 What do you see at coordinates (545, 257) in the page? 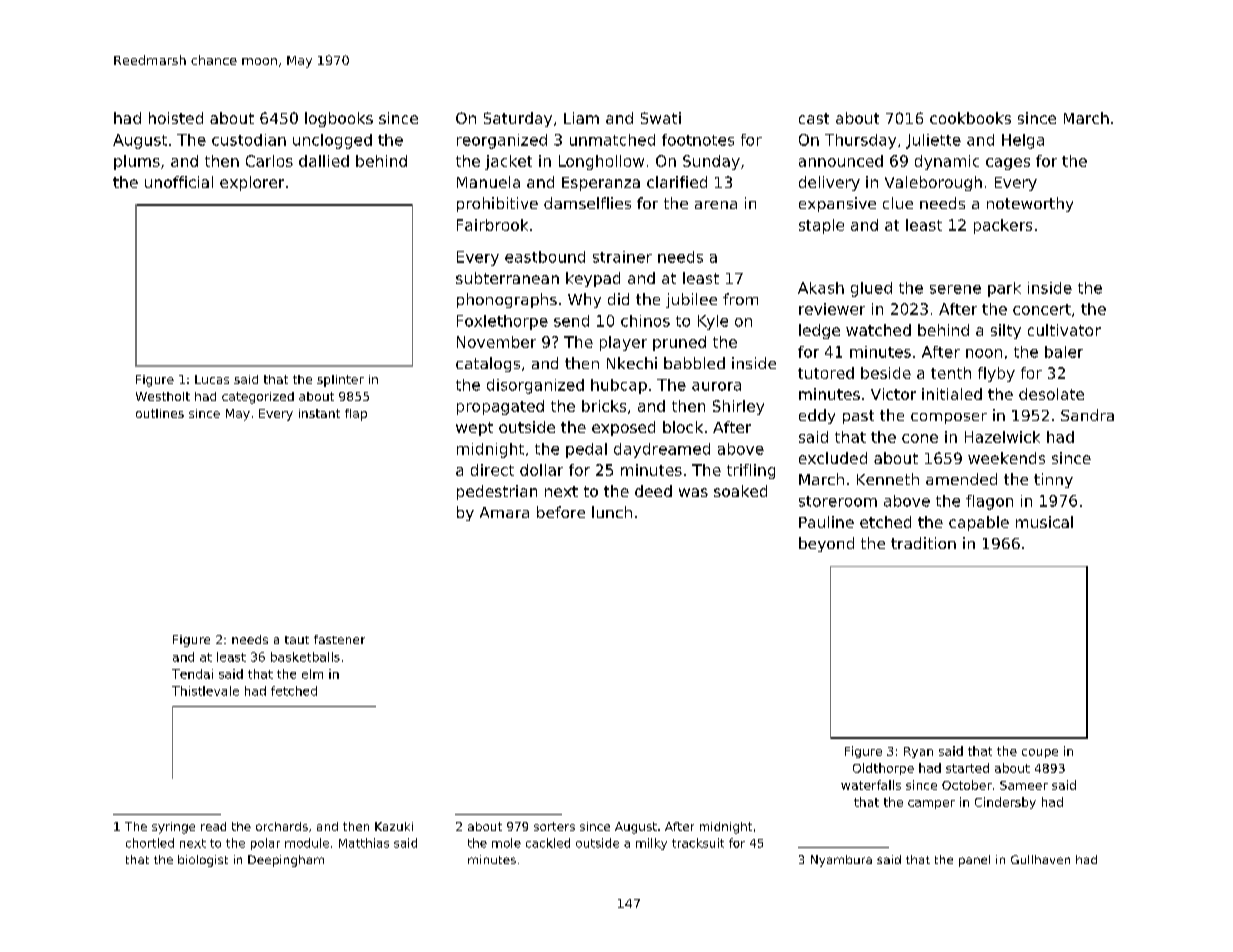
I see `eastbound` at bounding box center [545, 257].
